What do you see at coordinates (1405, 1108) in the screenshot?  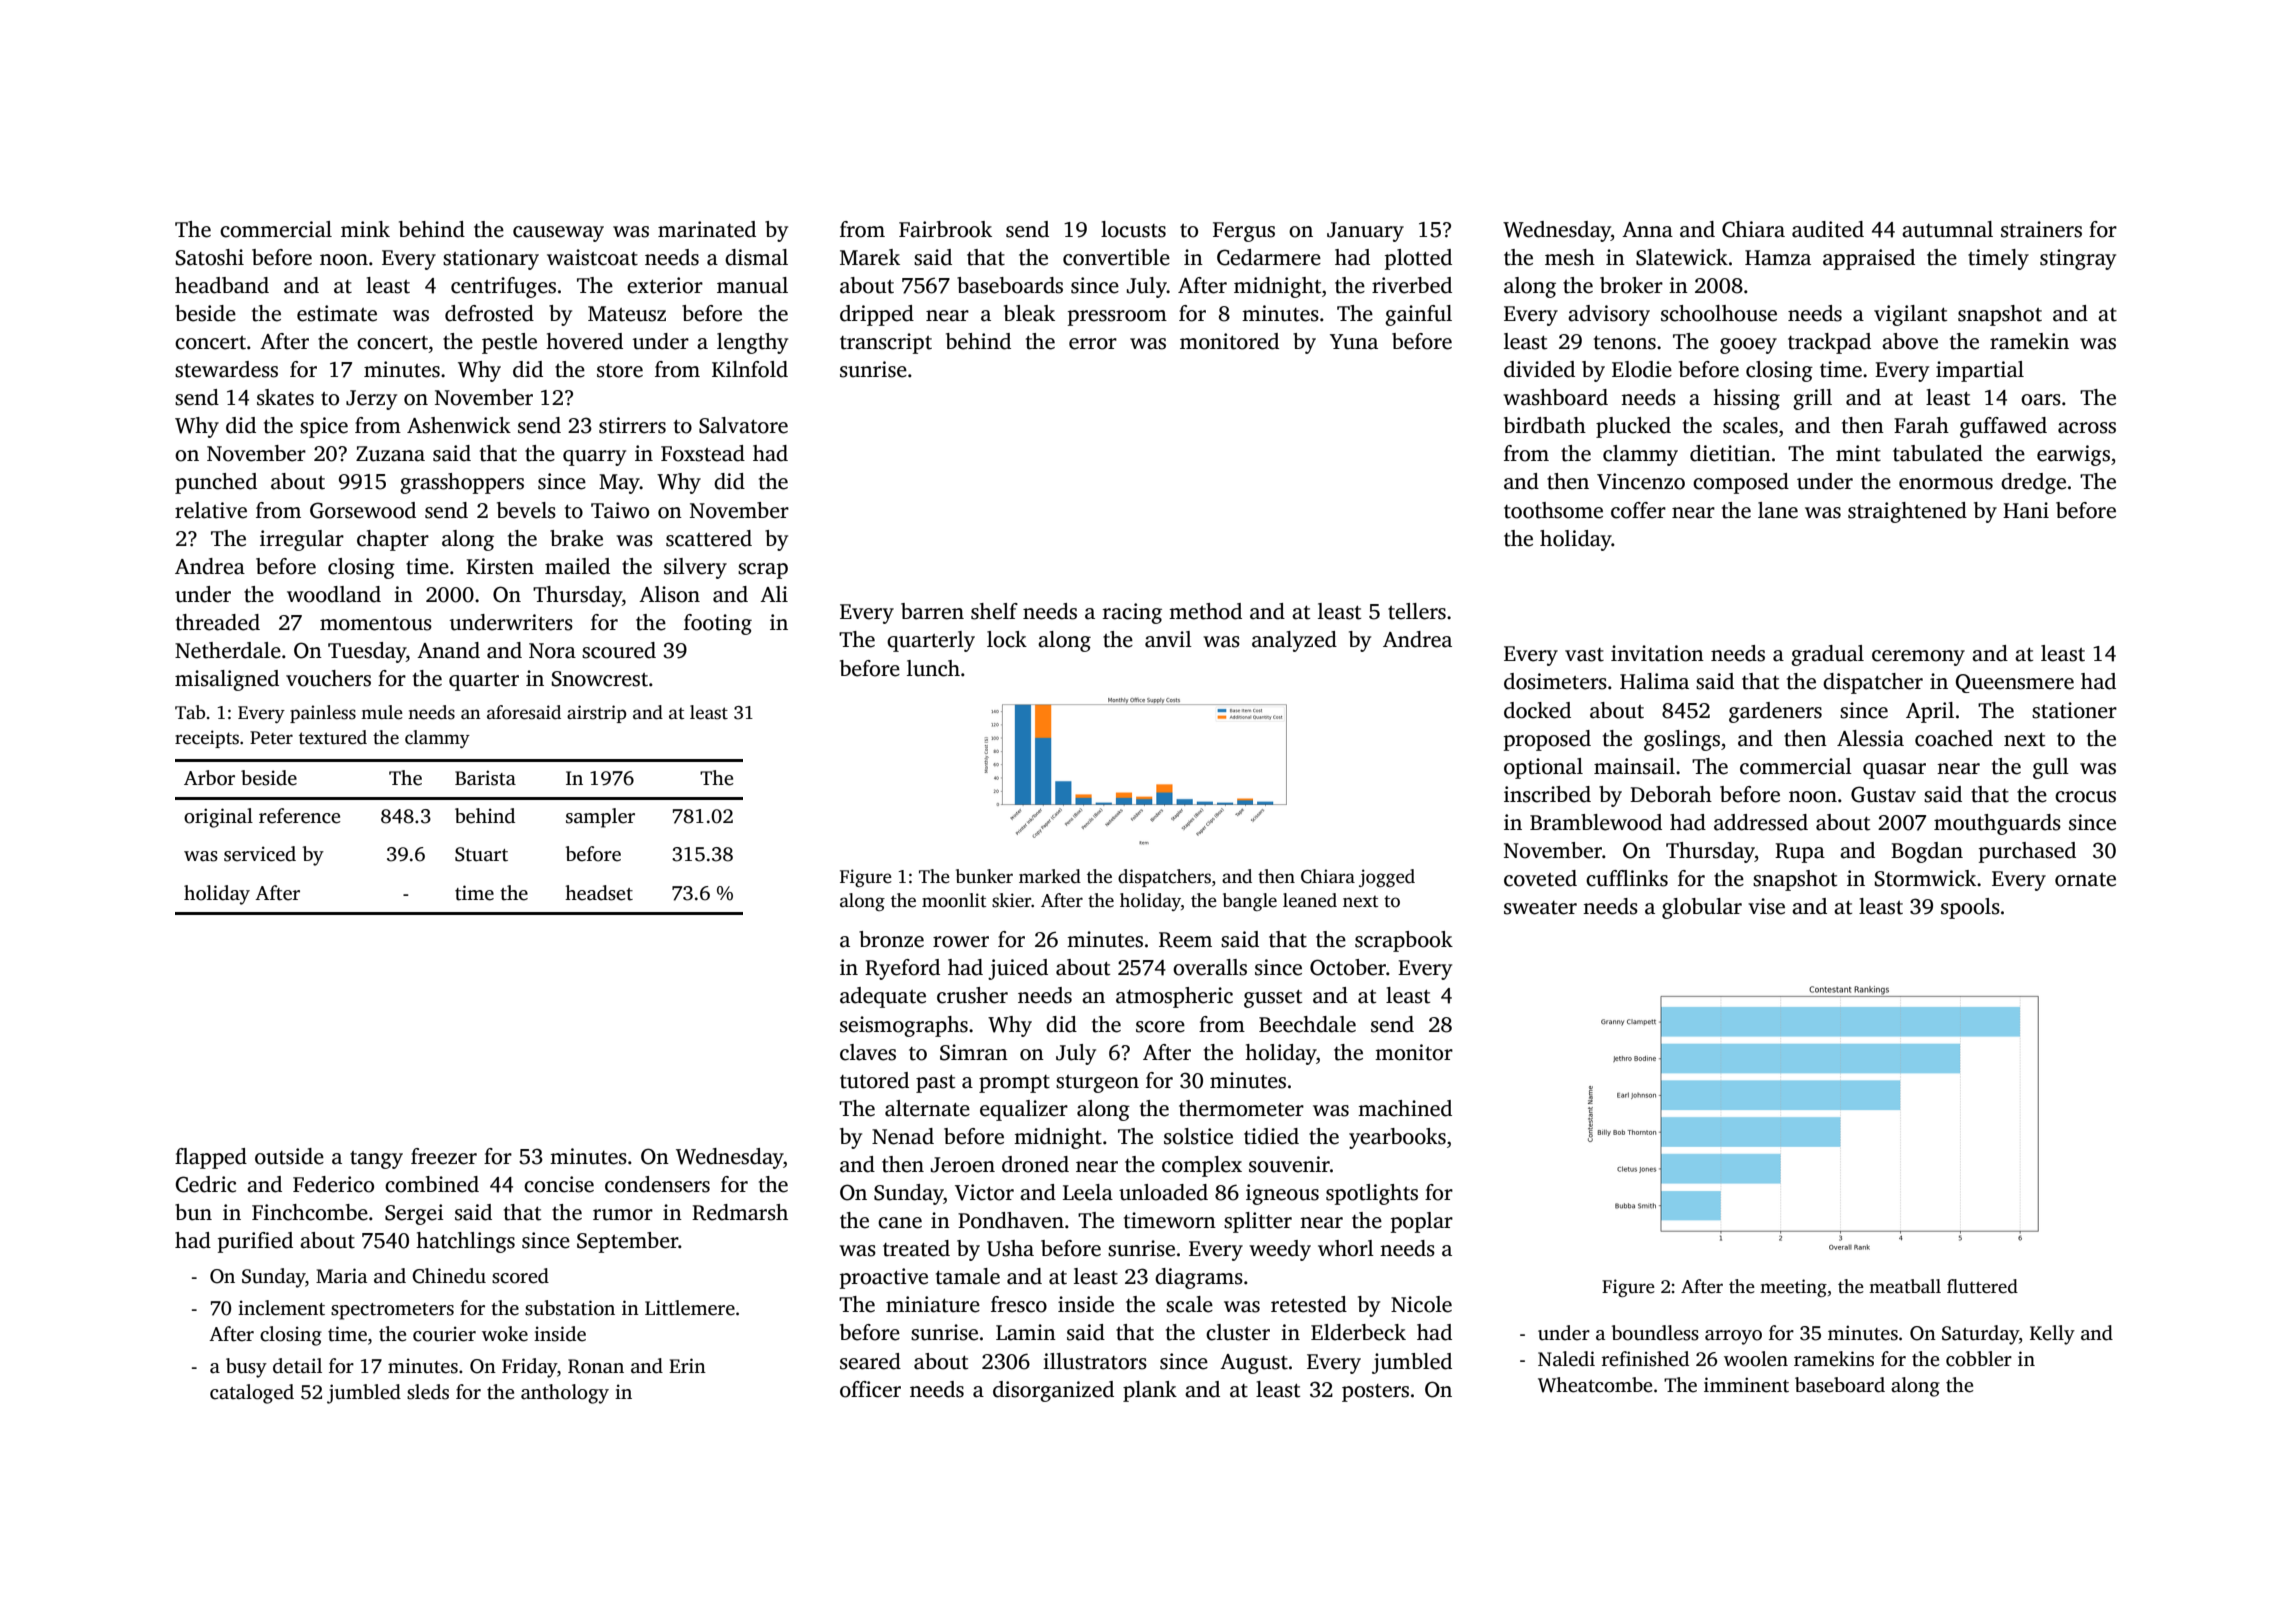 I see `machined` at bounding box center [1405, 1108].
